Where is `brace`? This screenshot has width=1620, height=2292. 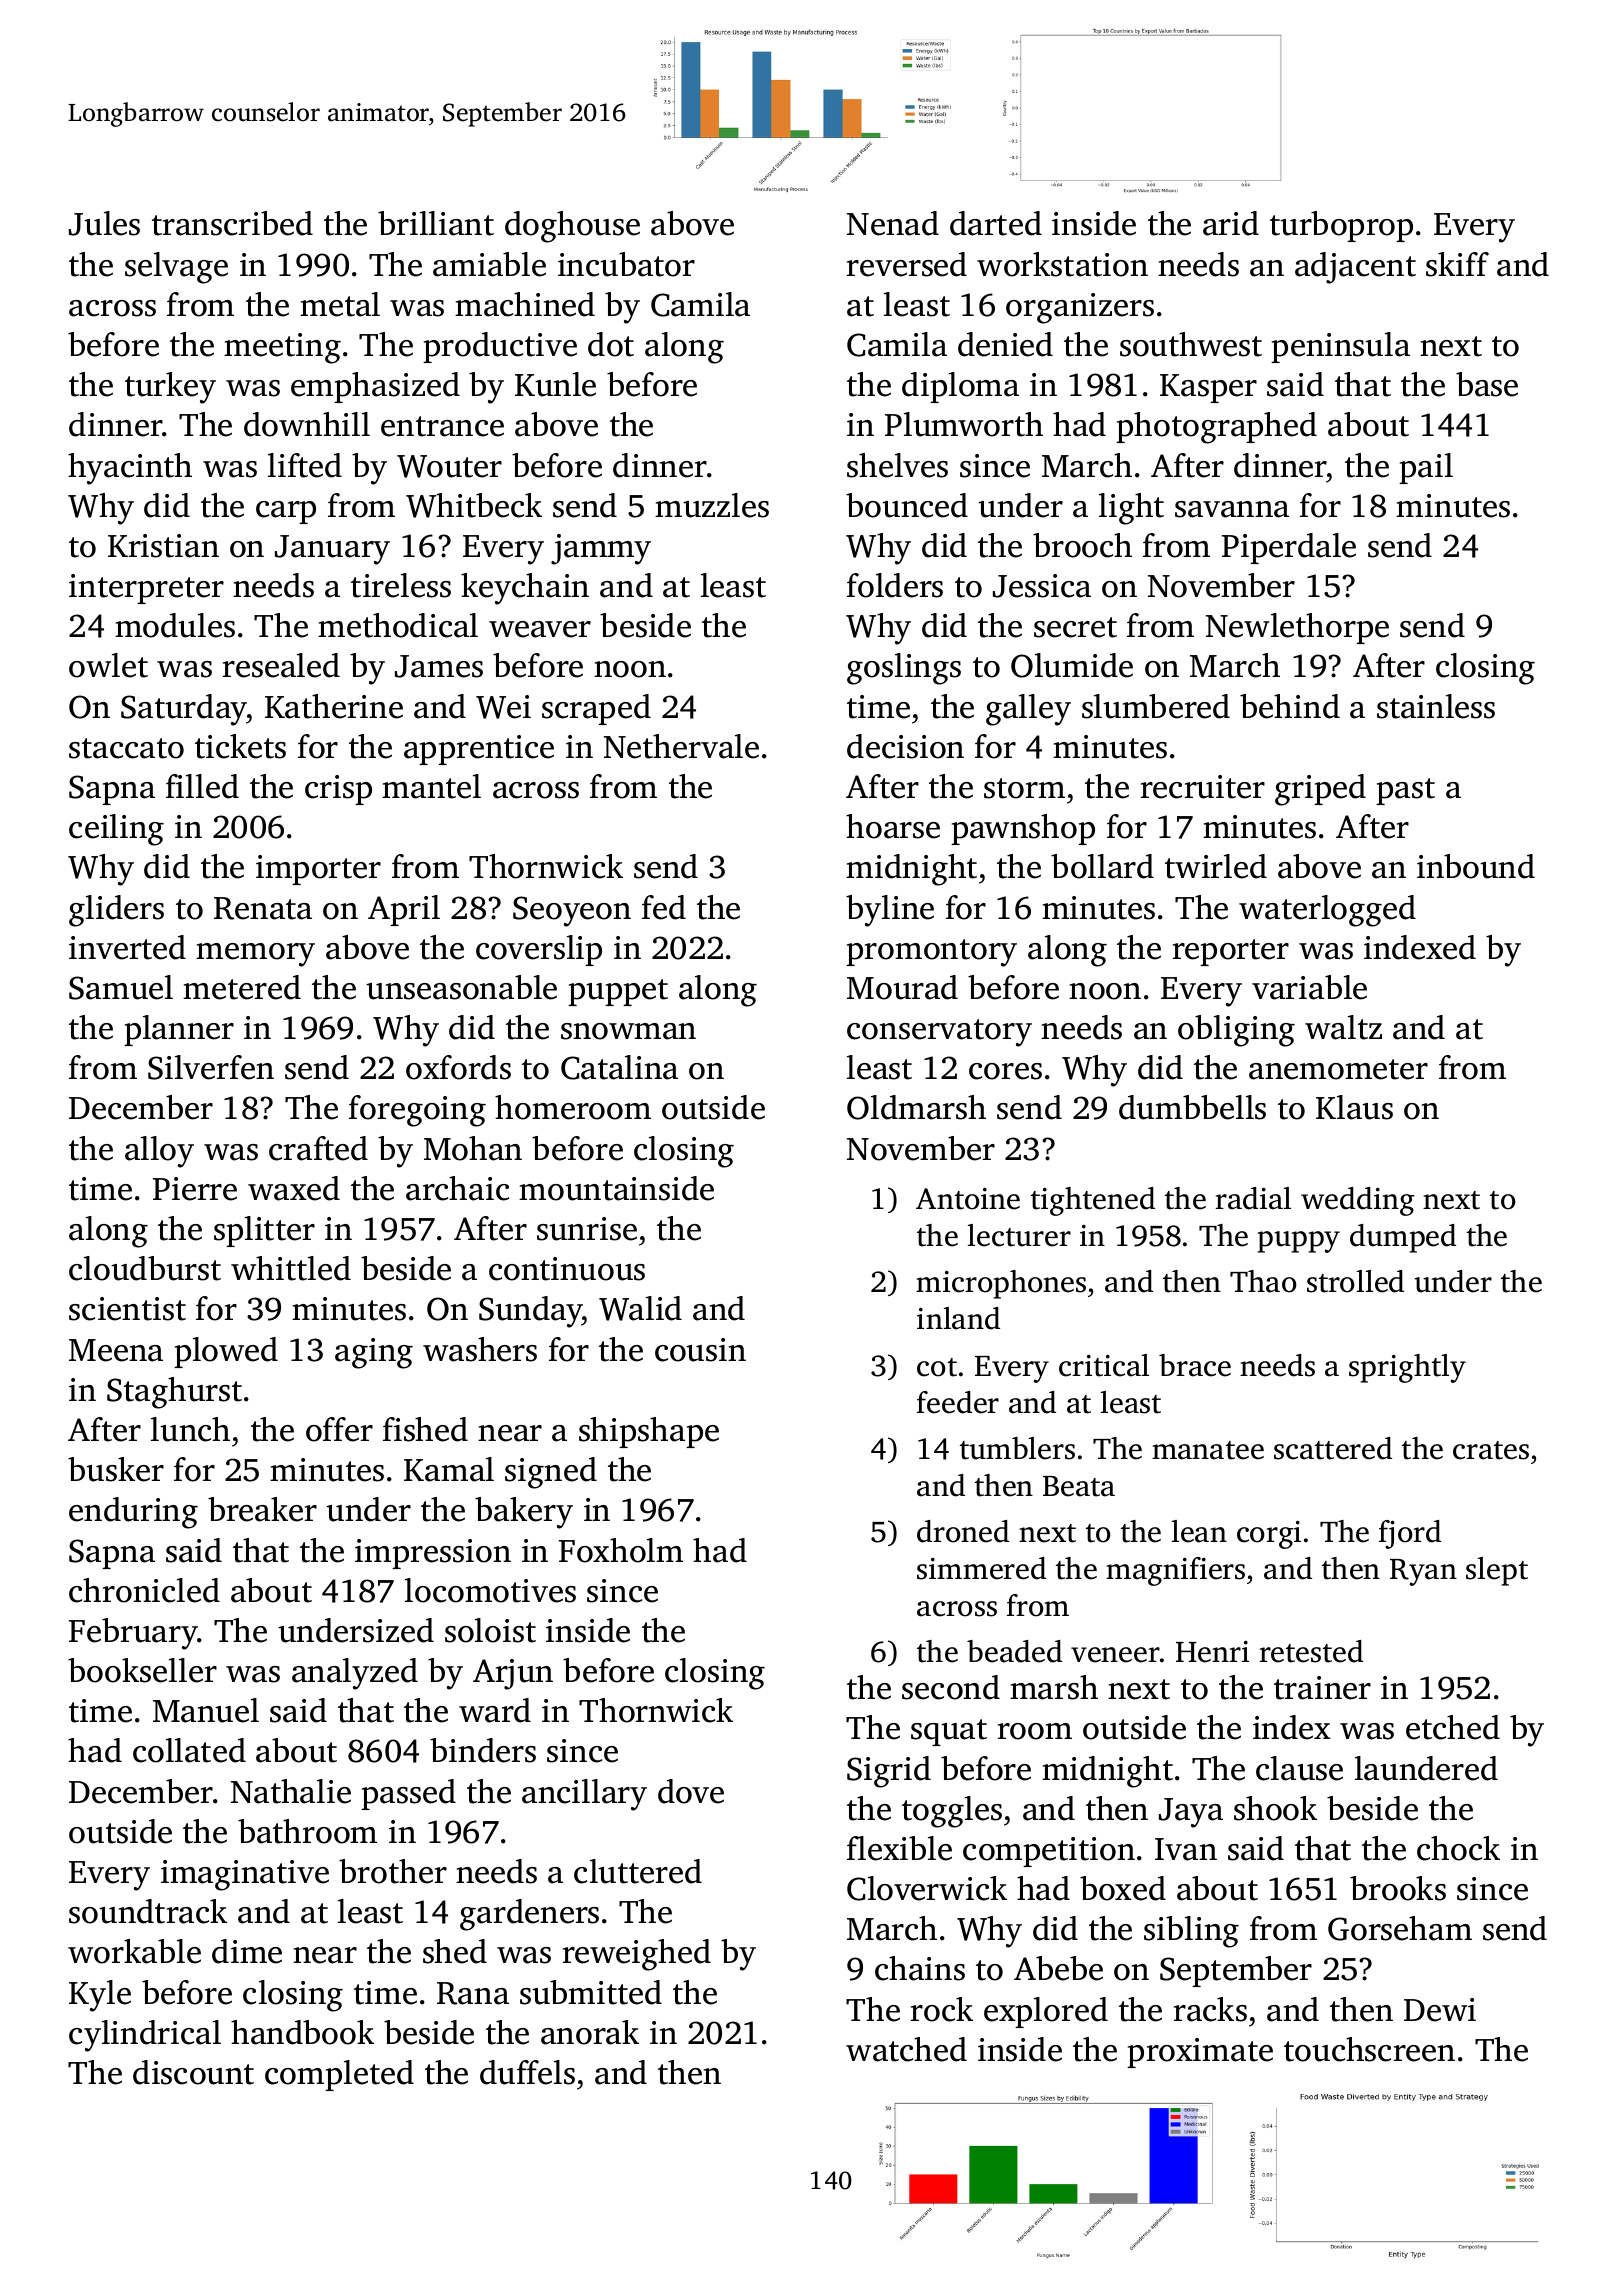 brace is located at coordinates (1195, 1365).
